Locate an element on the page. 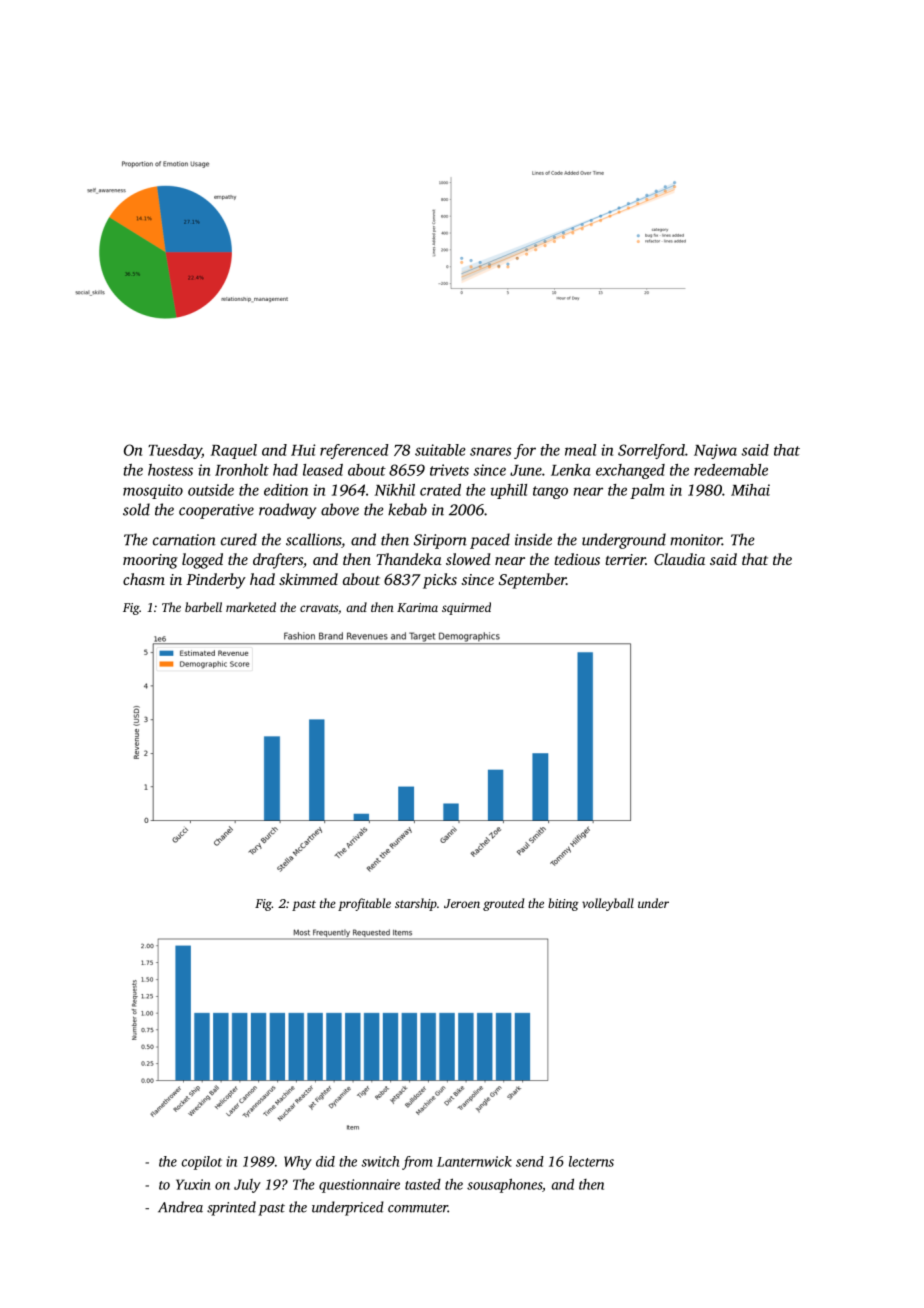  cravats is located at coordinates (319, 608).
